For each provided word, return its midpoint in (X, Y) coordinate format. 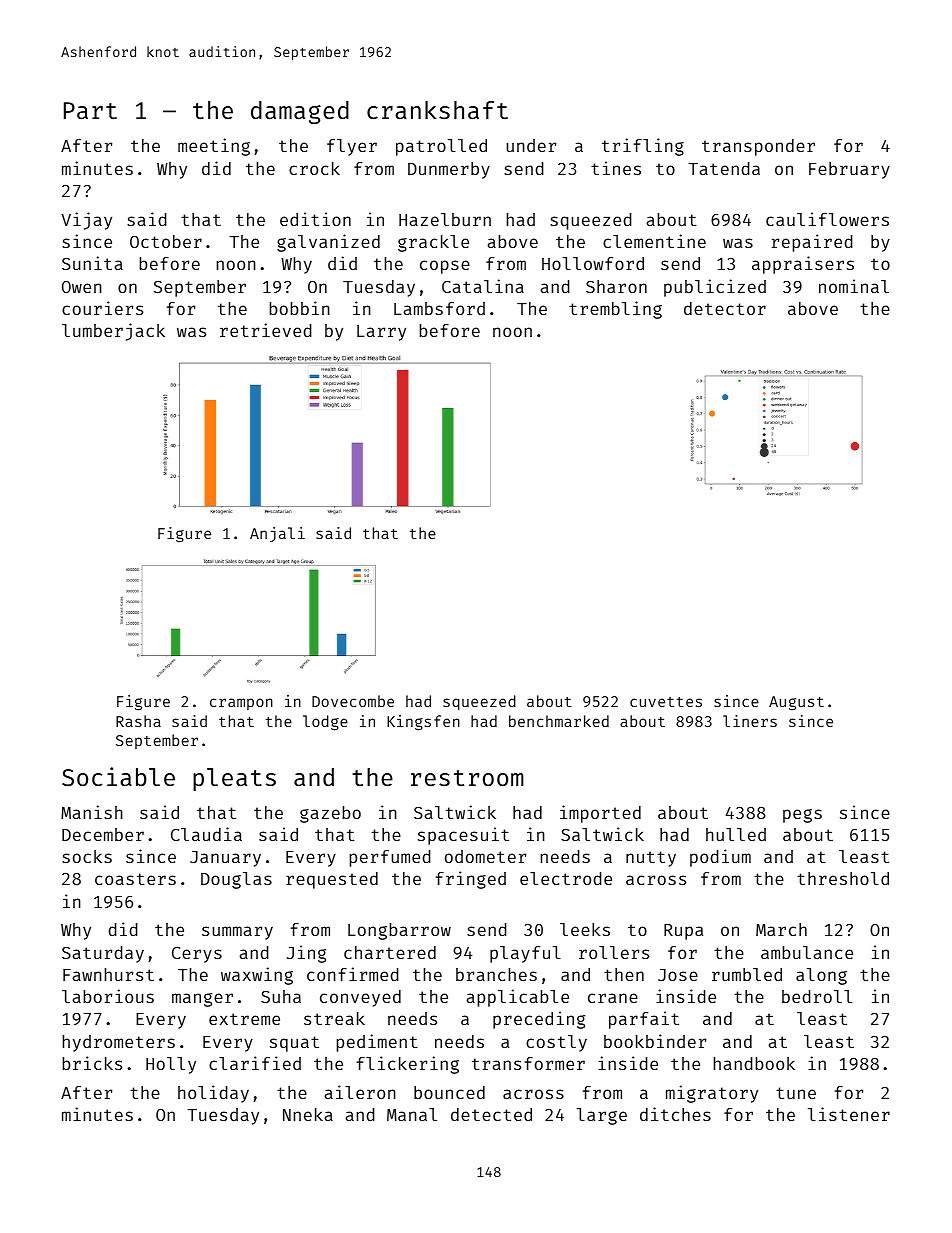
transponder (758, 147)
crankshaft (437, 110)
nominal (854, 286)
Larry (381, 333)
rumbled (747, 974)
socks (87, 856)
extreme (244, 1019)
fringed (471, 880)
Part (90, 110)
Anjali (277, 534)
